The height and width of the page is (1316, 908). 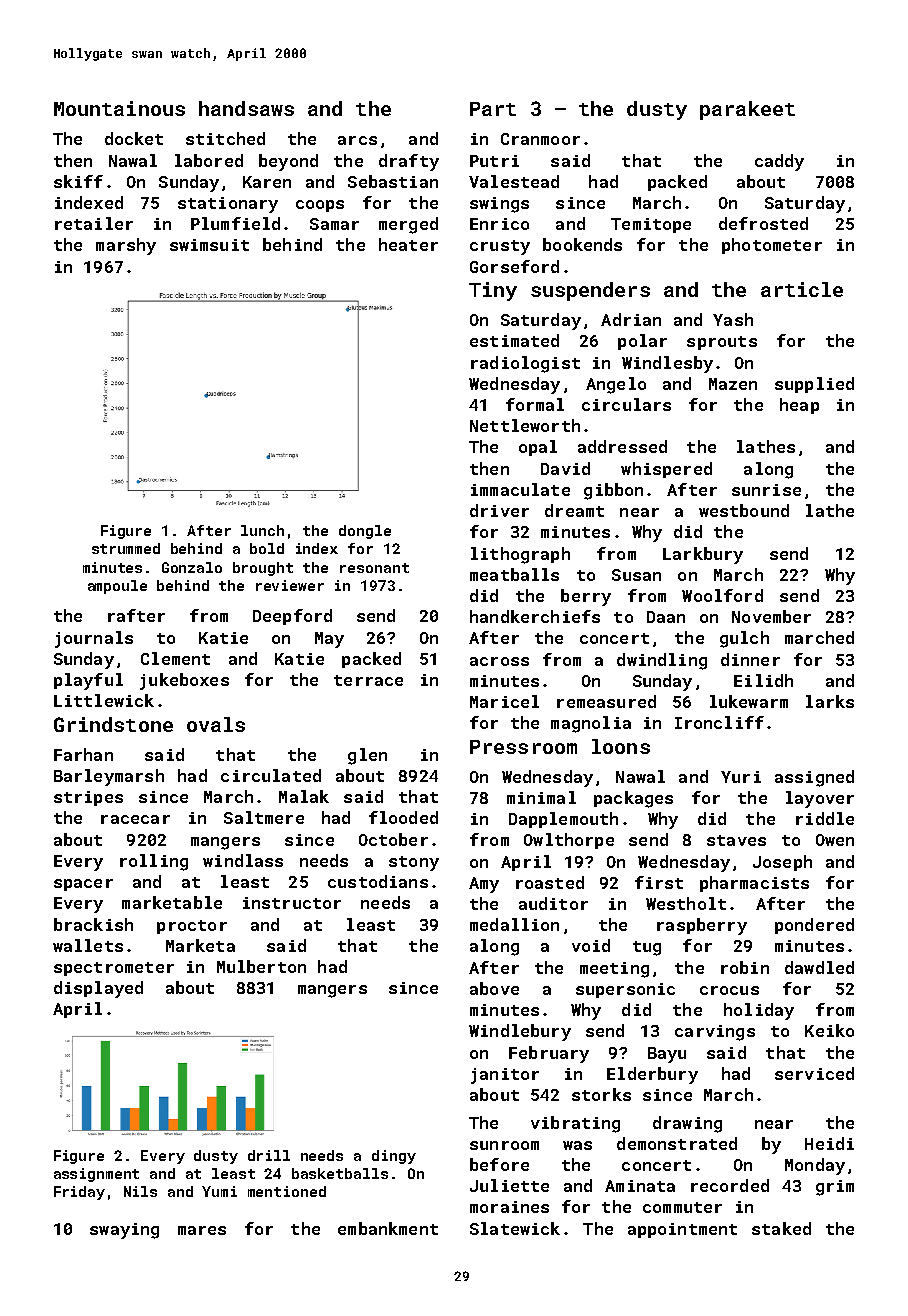 What do you see at coordinates (83, 754) in the page?
I see `Farhan` at bounding box center [83, 754].
